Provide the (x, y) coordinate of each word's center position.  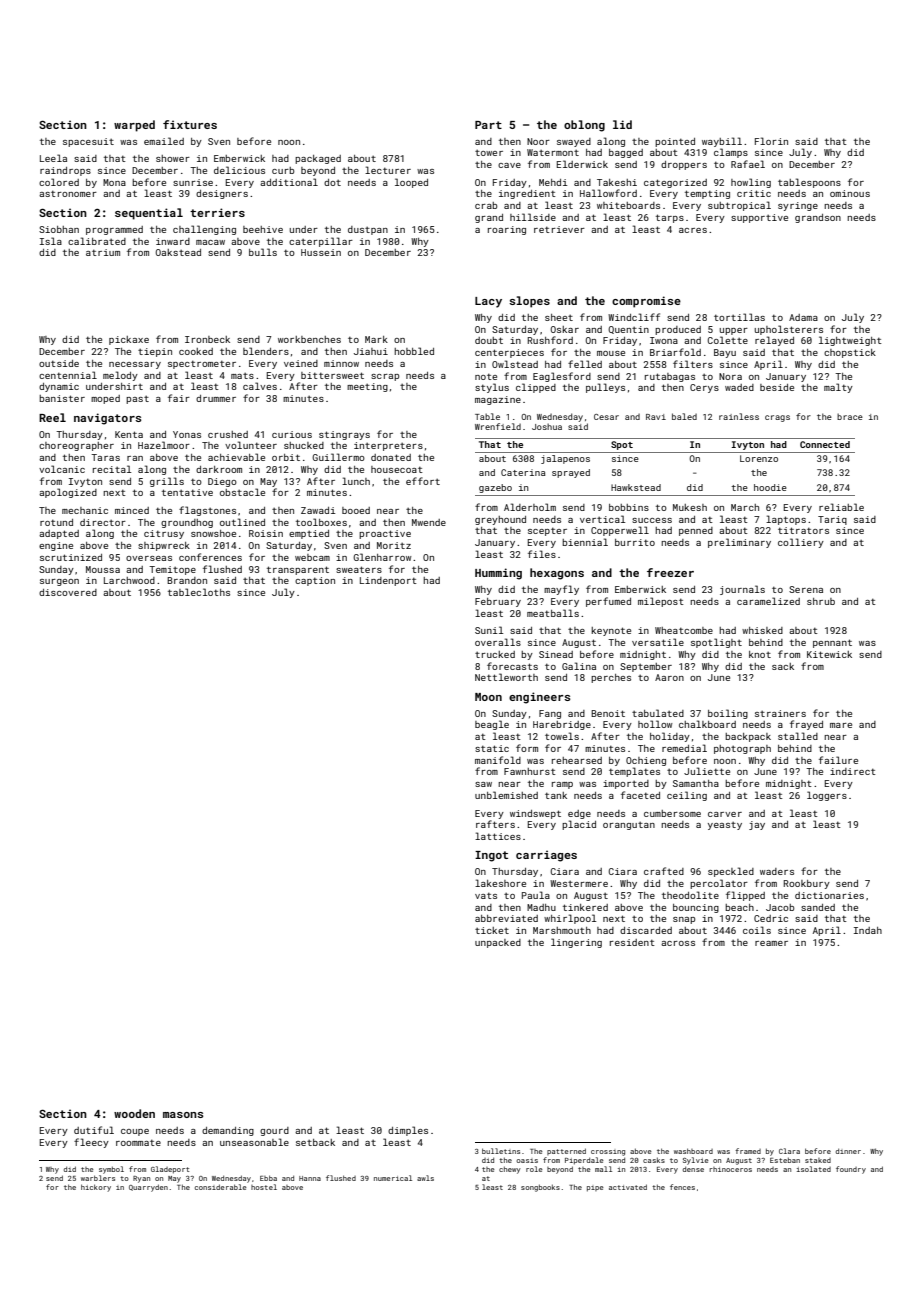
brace (850, 416)
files (542, 554)
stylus (492, 388)
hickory (96, 1188)
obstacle (242, 492)
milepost (661, 602)
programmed (114, 230)
